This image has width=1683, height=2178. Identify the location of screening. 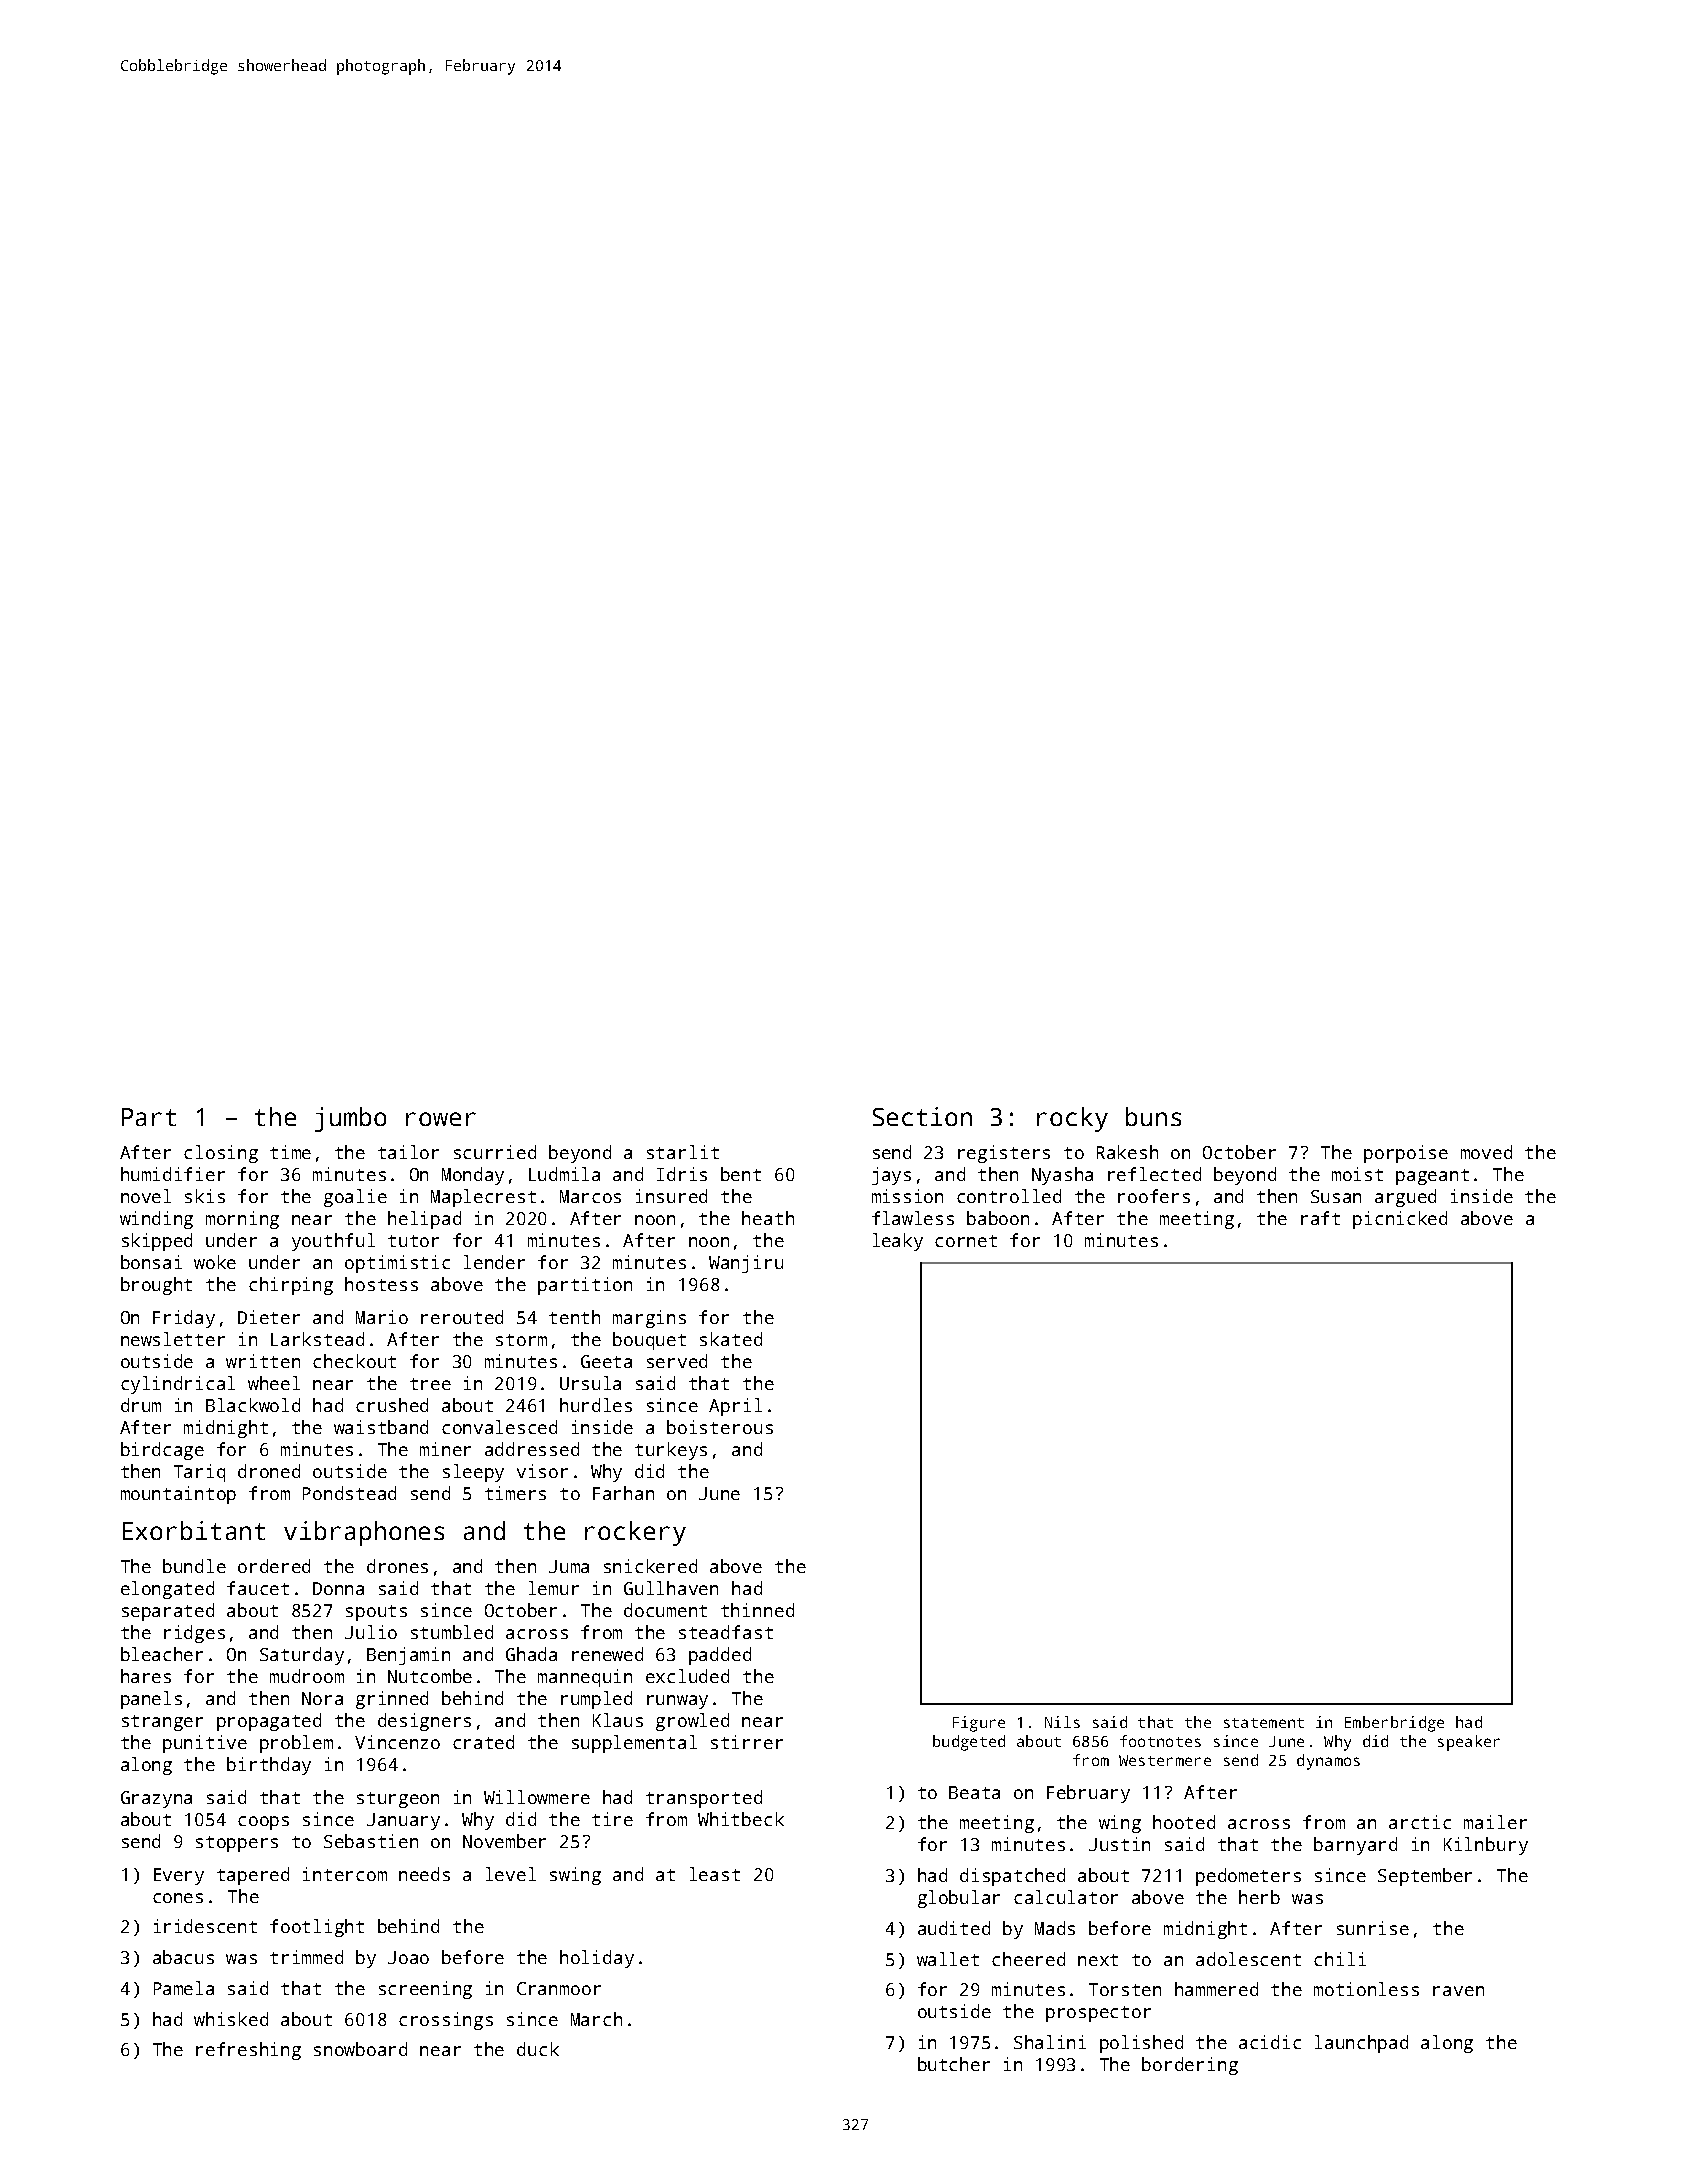
(425, 1990).
